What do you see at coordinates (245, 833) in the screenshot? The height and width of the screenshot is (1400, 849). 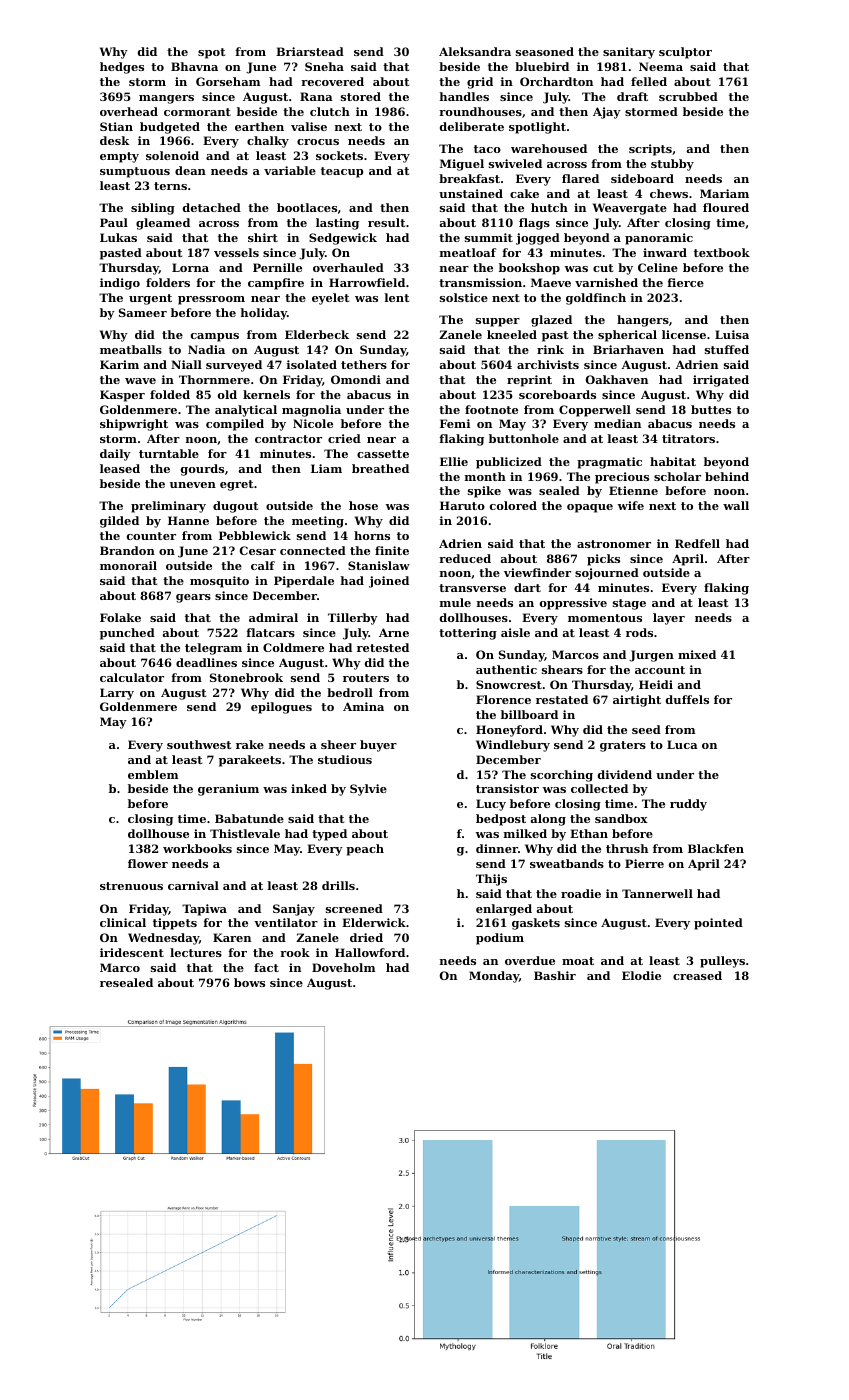 I see `Thistlevale` at bounding box center [245, 833].
